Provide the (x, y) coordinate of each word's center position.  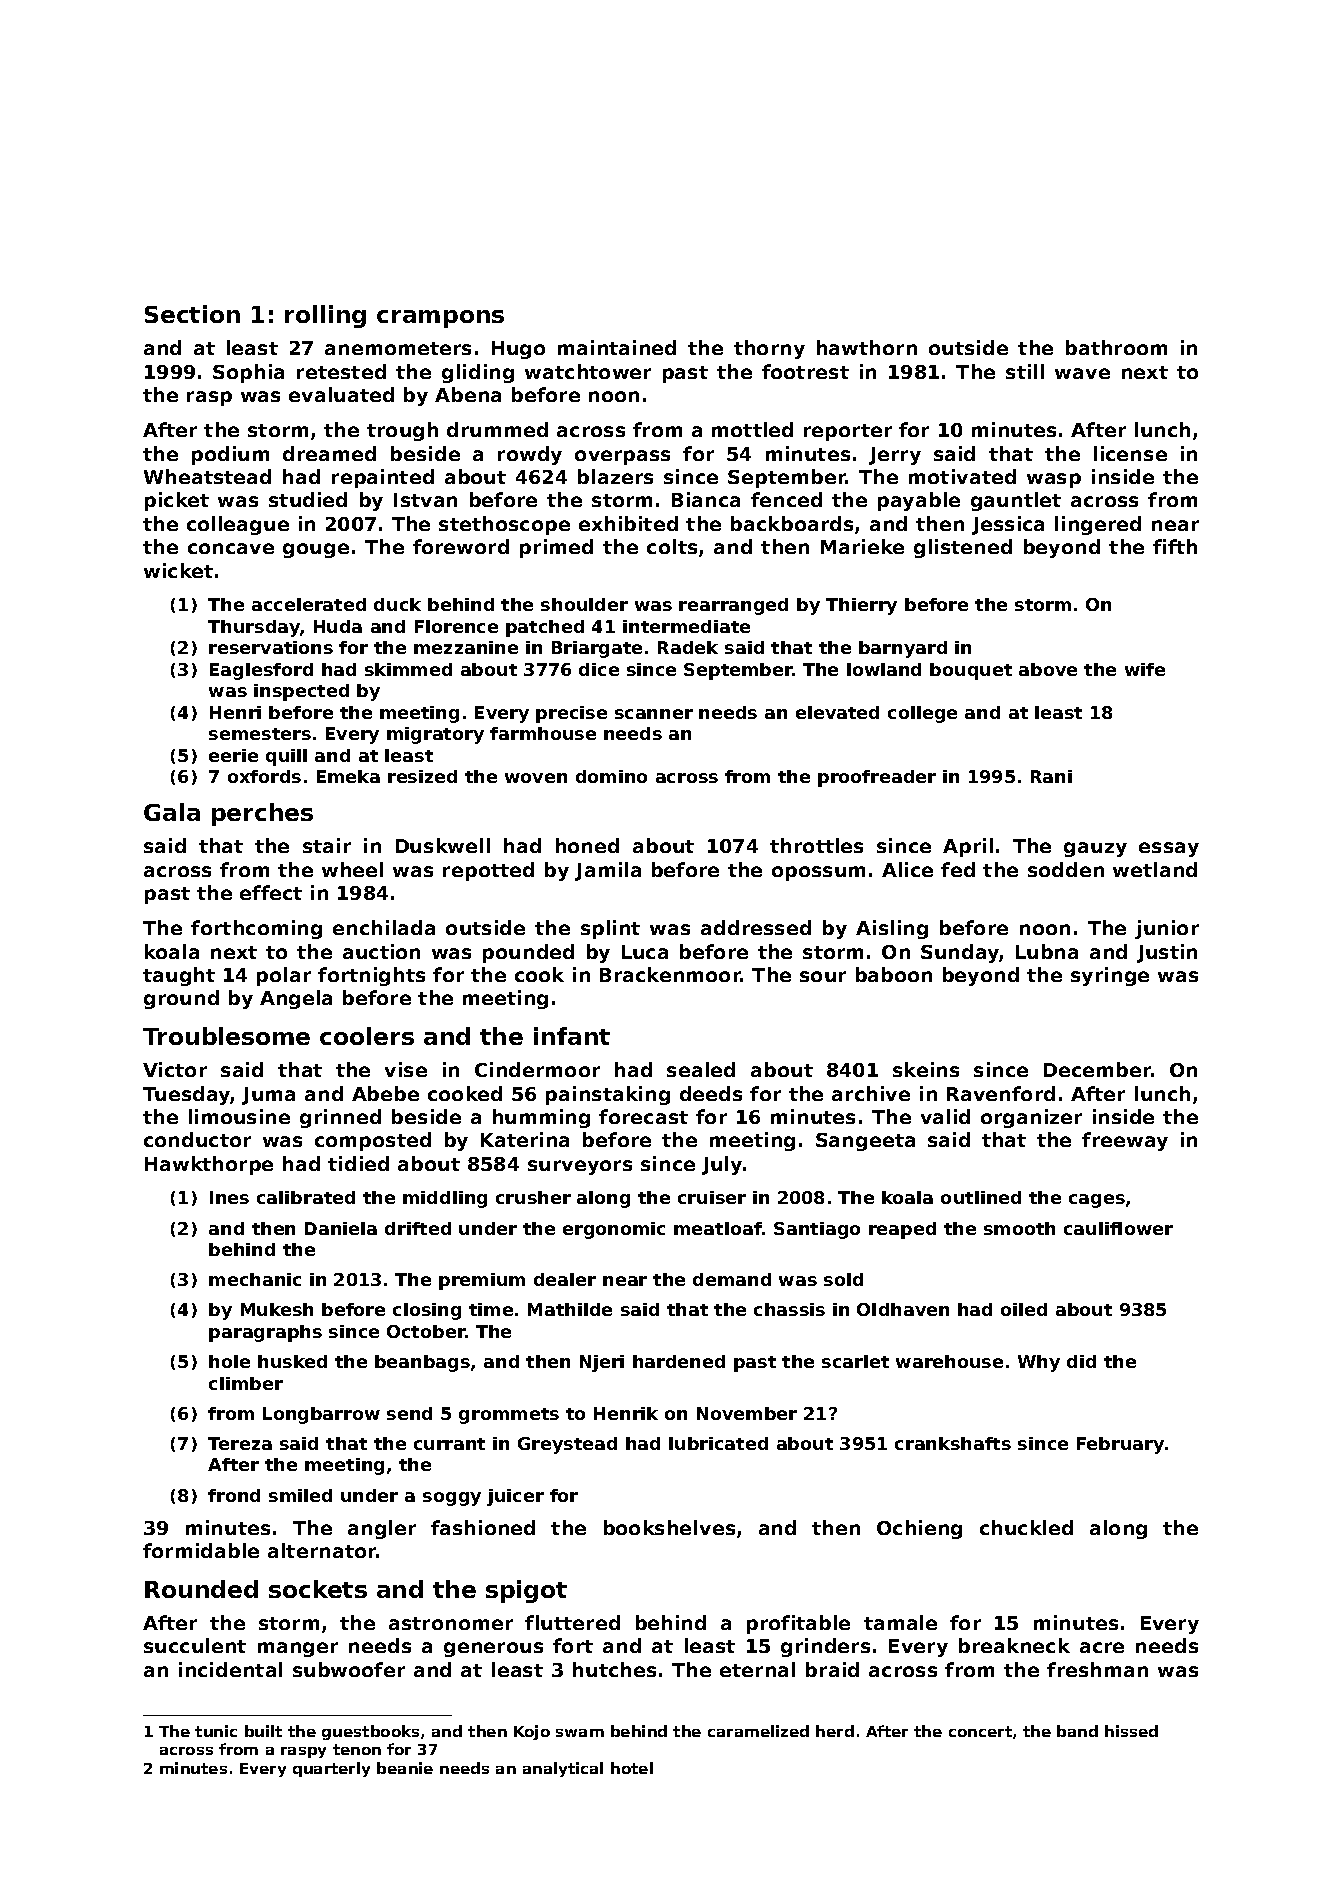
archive (871, 1093)
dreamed (329, 453)
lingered (1098, 525)
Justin (1167, 953)
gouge (316, 550)
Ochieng (919, 1529)
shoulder (584, 604)
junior (1167, 929)
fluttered (572, 1622)
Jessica (1008, 525)
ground (181, 999)
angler (382, 1529)
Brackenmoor (670, 974)
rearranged (733, 606)
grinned (340, 1118)
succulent (195, 1645)
